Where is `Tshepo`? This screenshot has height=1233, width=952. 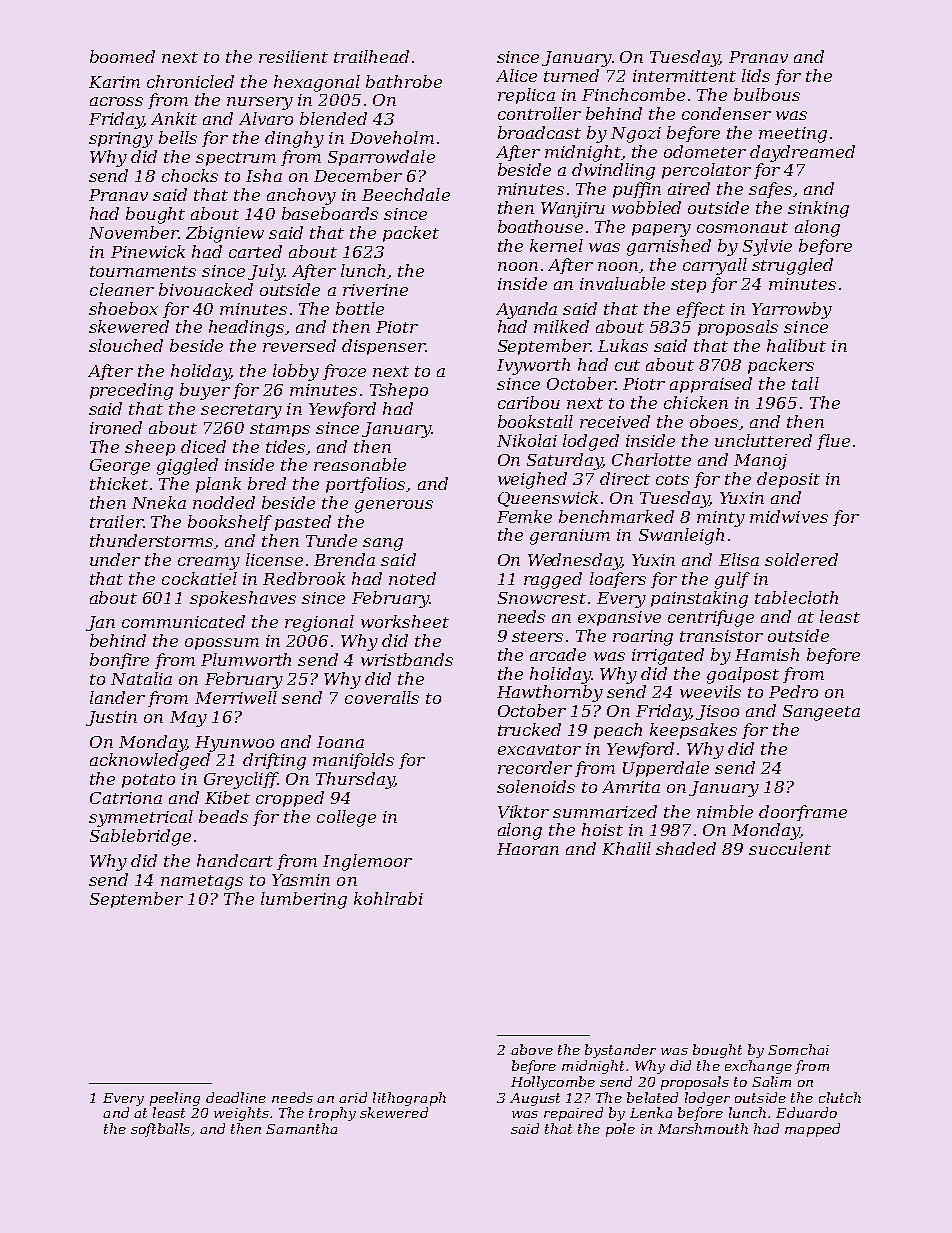
Tshepo is located at coordinates (399, 391).
